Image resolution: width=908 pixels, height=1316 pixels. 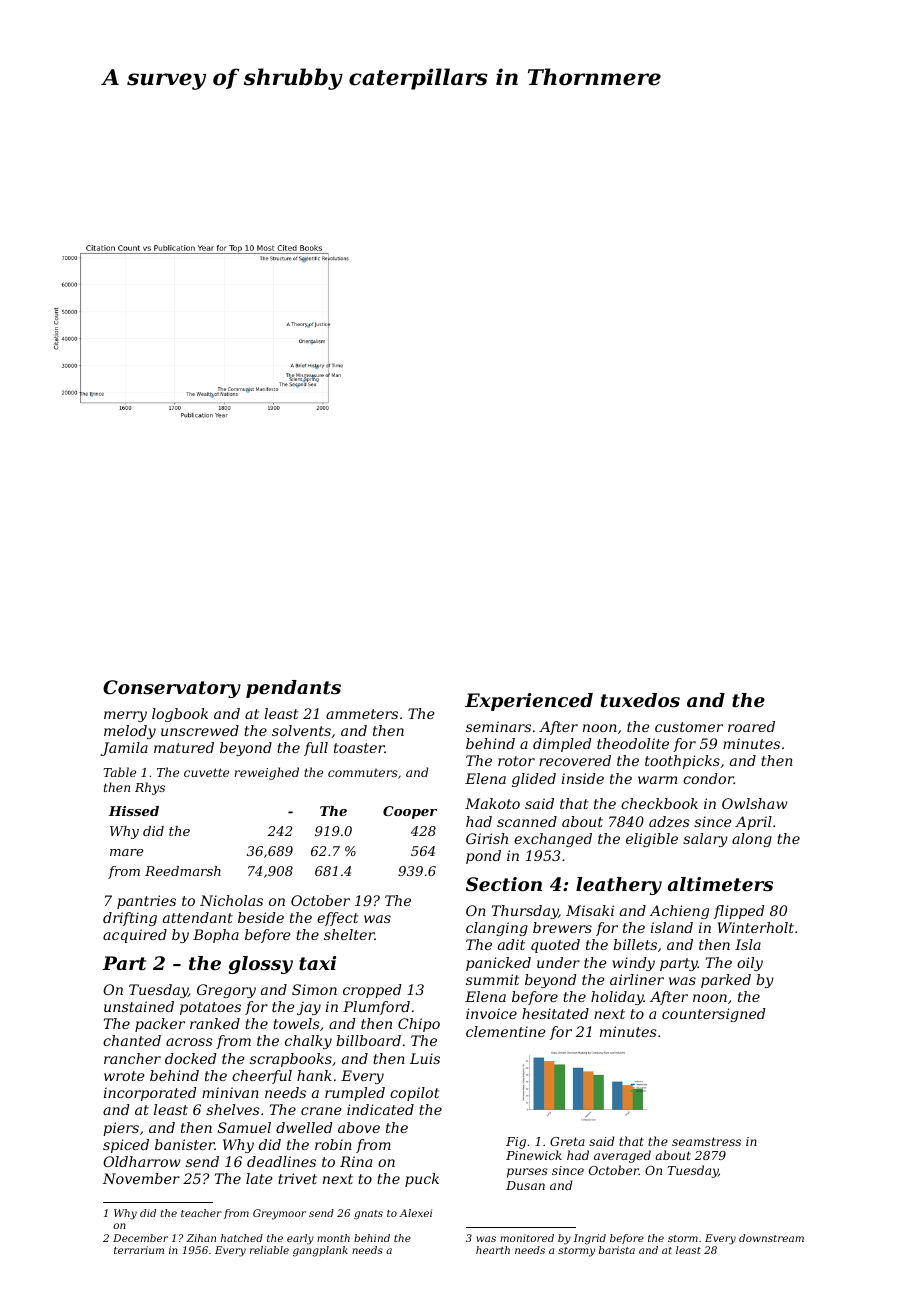 I want to click on drifting, so click(x=130, y=919).
